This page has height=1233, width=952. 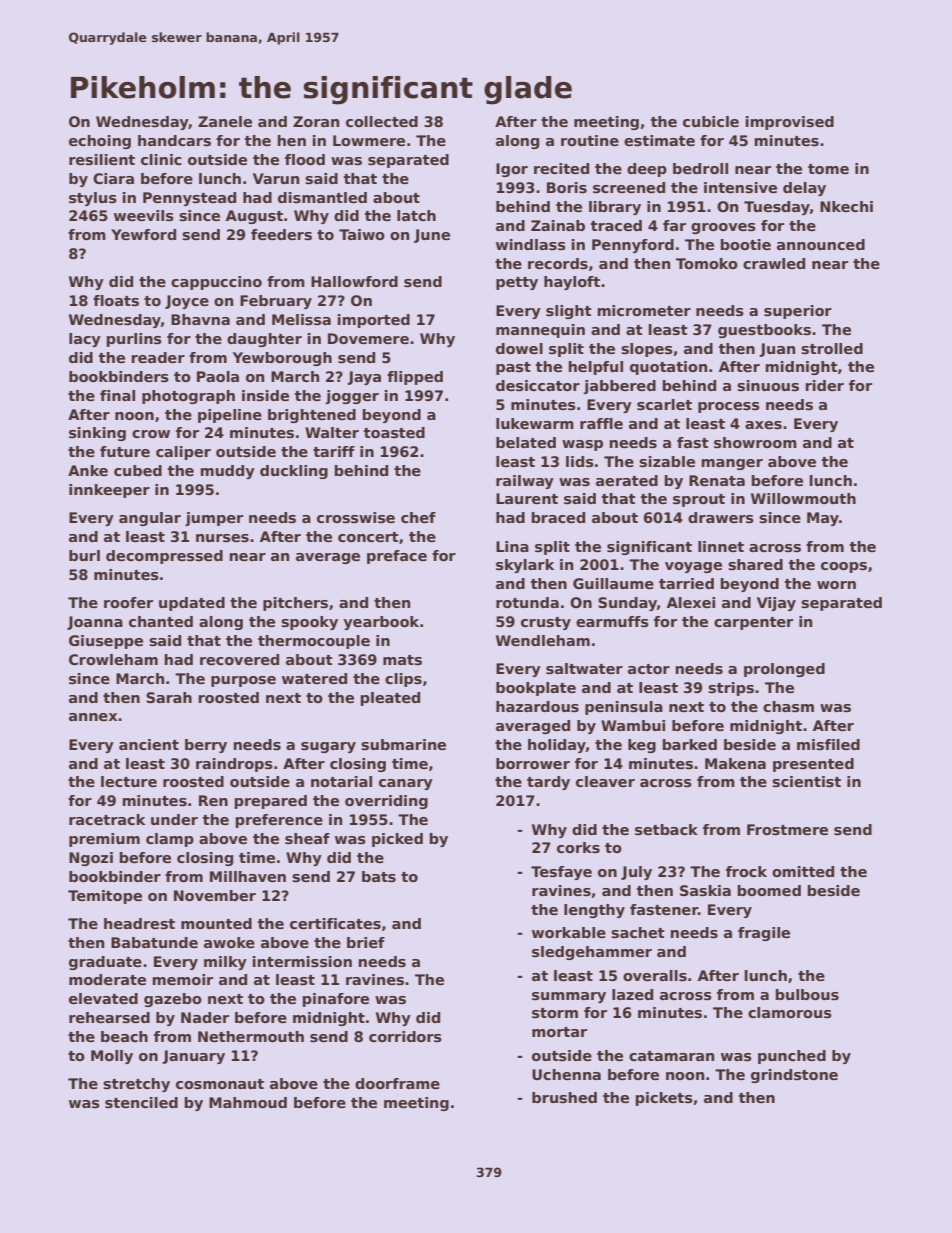 What do you see at coordinates (91, 859) in the page?
I see `Ngozi` at bounding box center [91, 859].
